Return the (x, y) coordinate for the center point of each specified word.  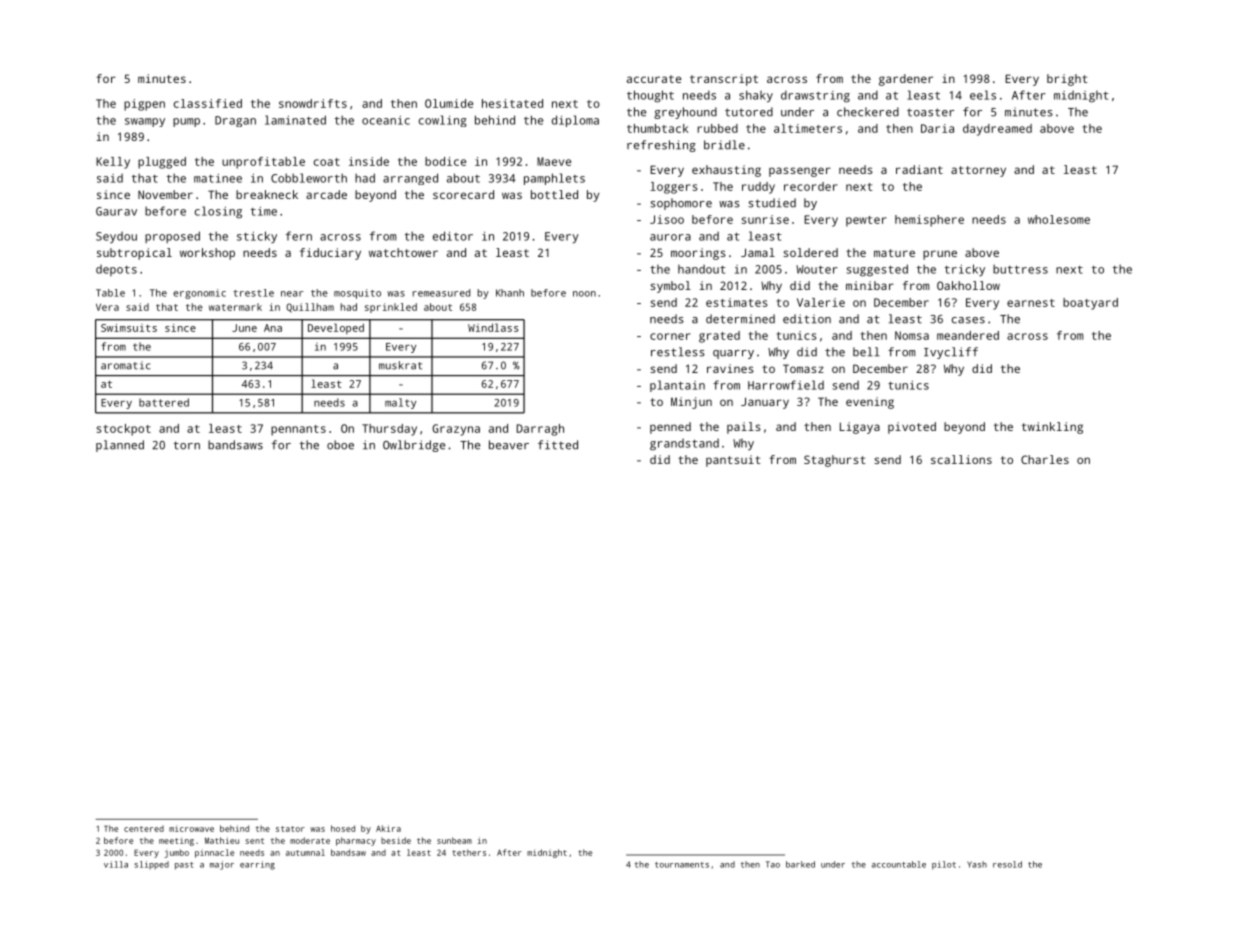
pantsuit (733, 461)
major (222, 865)
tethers (469, 852)
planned (120, 446)
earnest (1031, 303)
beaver (509, 445)
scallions (961, 459)
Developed (336, 328)
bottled (554, 194)
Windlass (493, 327)
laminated (295, 120)
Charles (1045, 459)
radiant (919, 169)
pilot (944, 865)
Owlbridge (414, 446)
